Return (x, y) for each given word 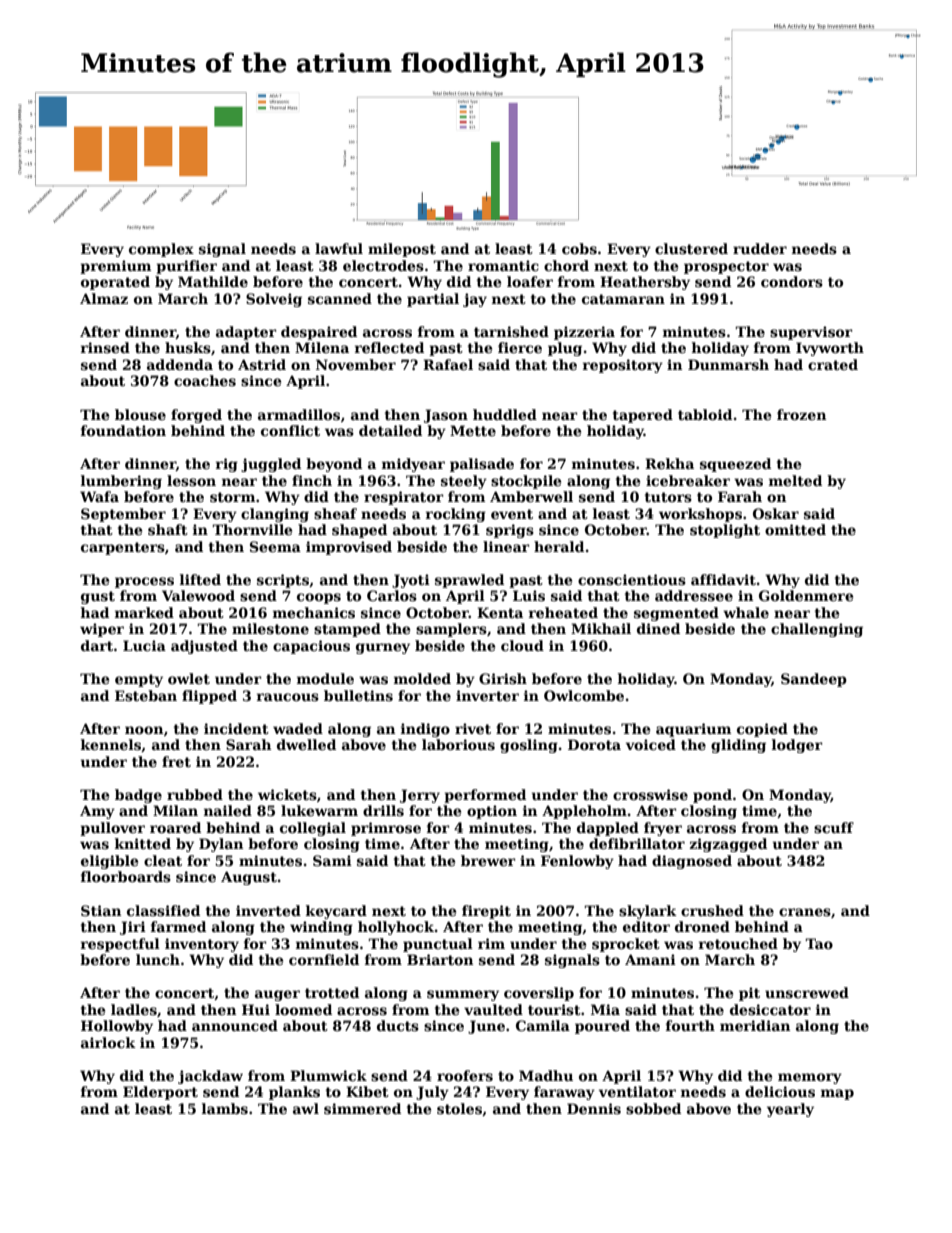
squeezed (735, 465)
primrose (386, 829)
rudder (760, 248)
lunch (158, 959)
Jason (446, 416)
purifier (186, 267)
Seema (275, 546)
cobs (579, 248)
